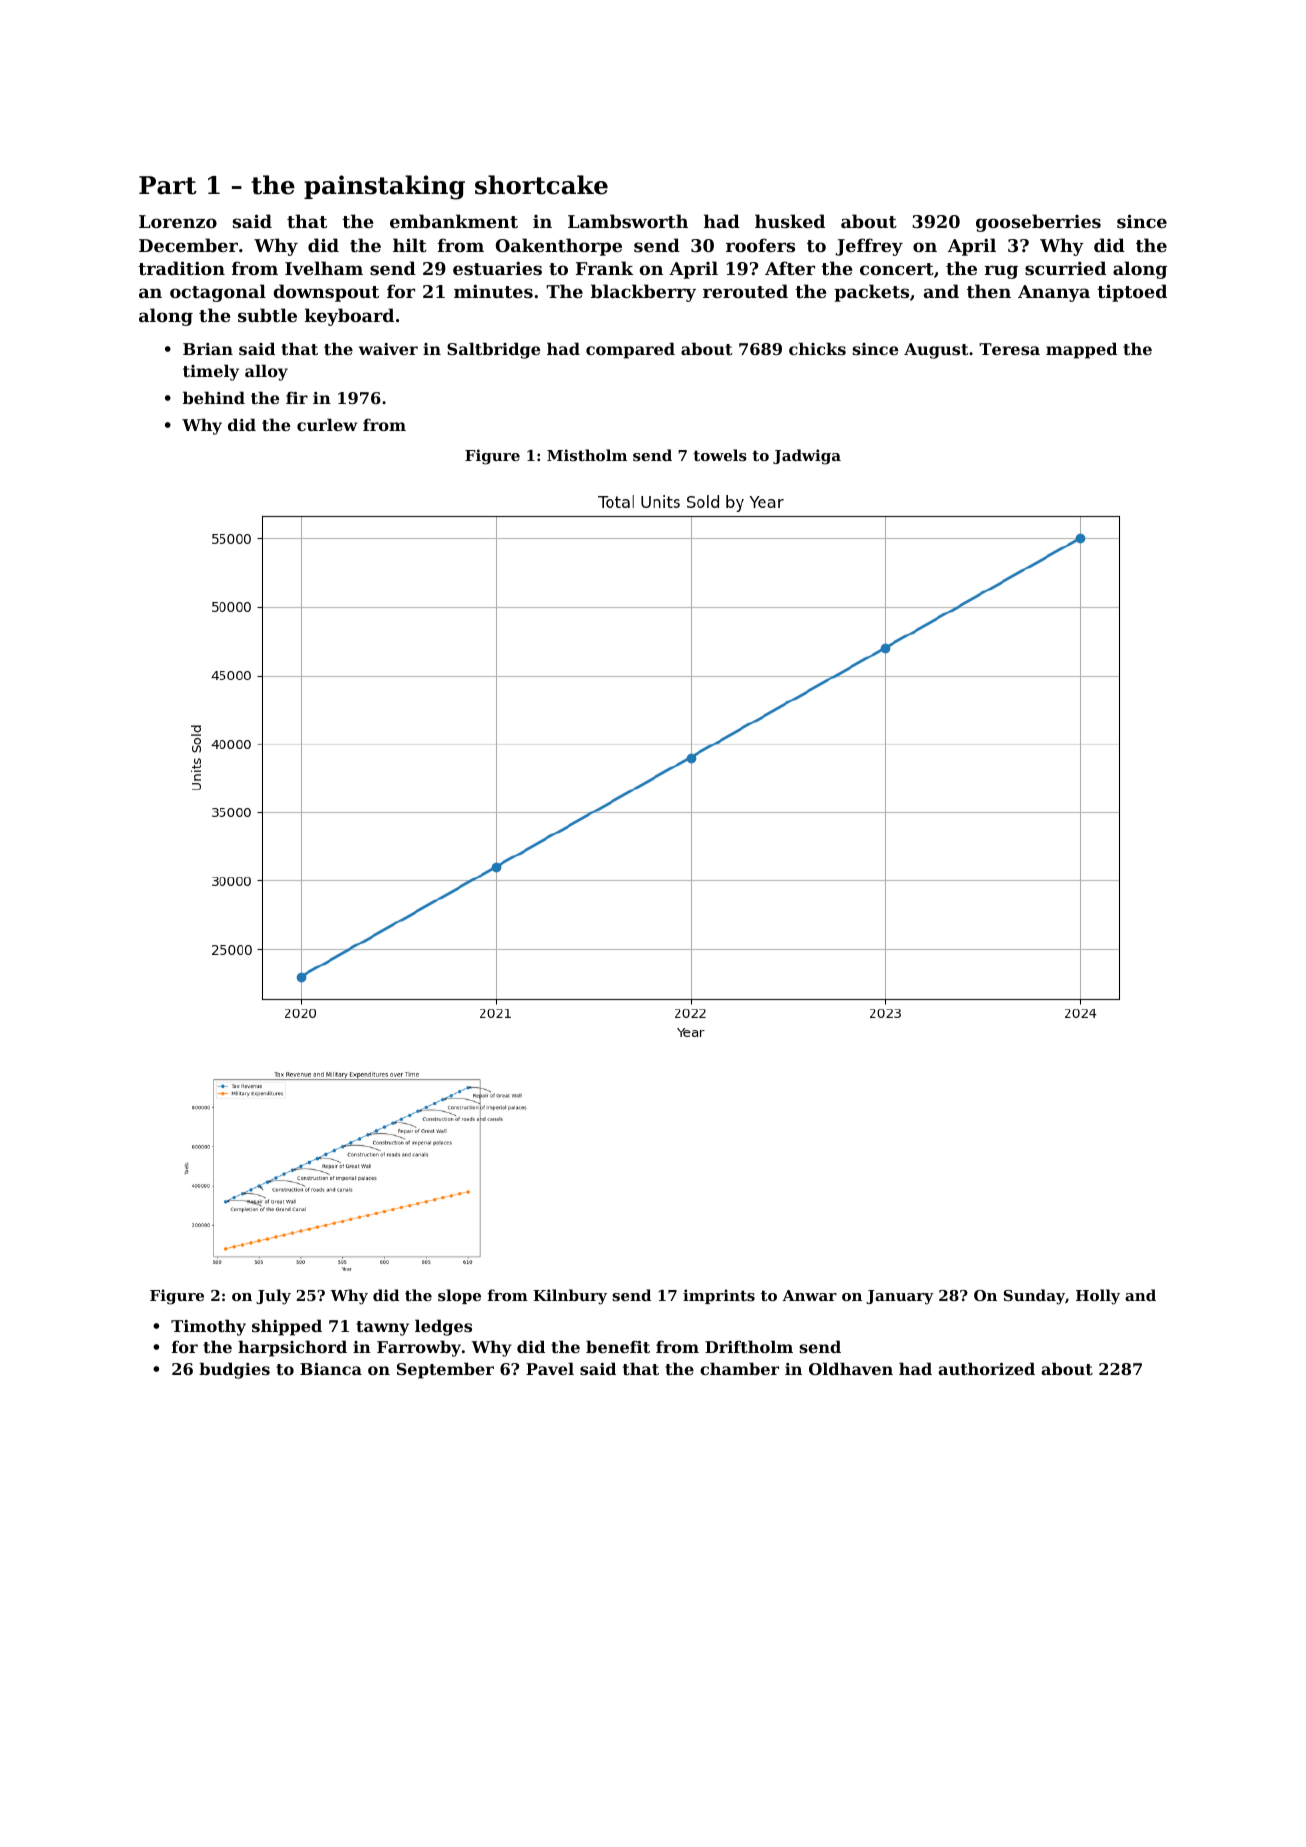 Image resolution: width=1306 pixels, height=1847 pixels. I want to click on towels, so click(720, 455).
